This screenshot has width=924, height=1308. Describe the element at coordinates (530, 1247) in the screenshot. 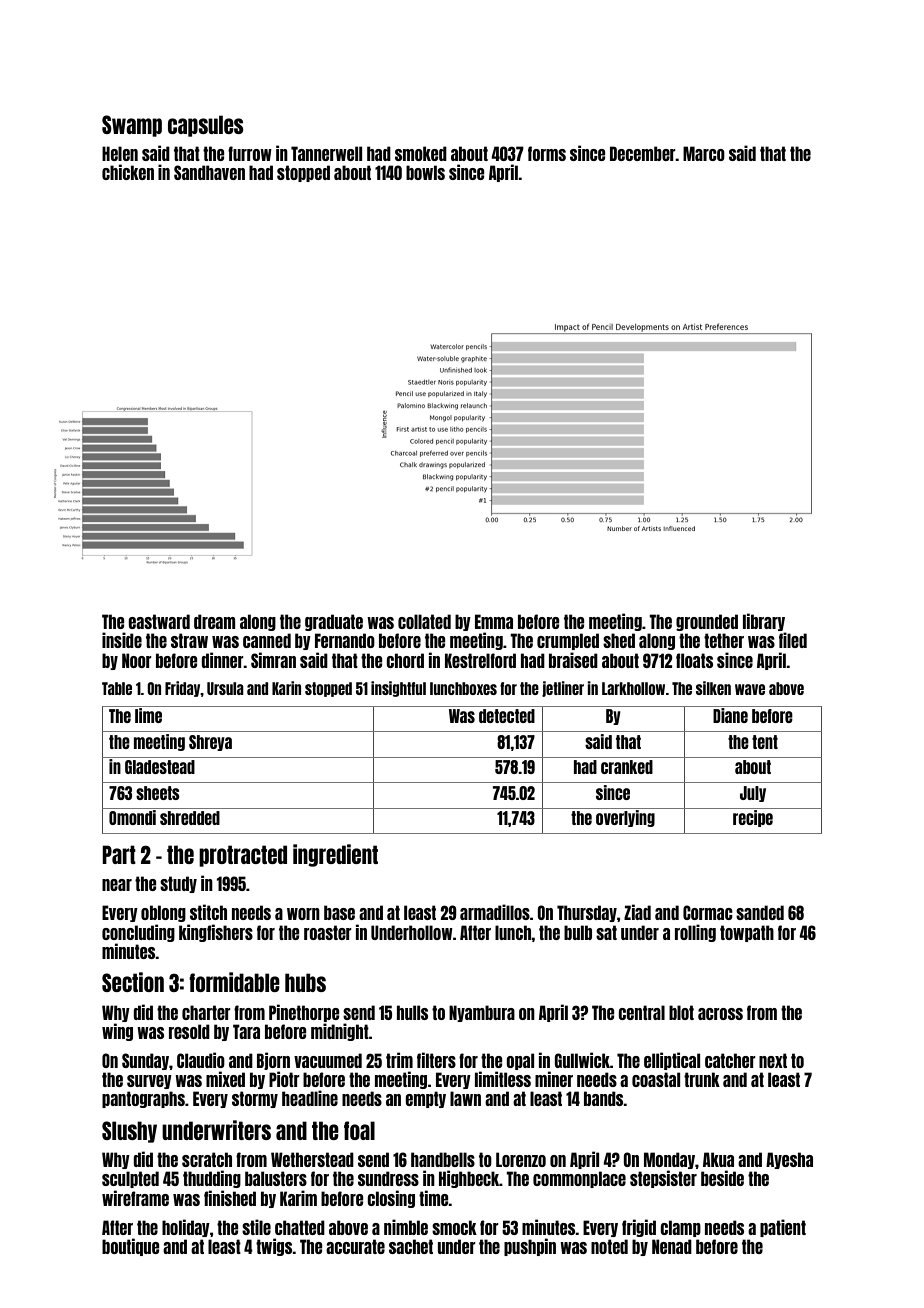

I see `pushpin` at that location.
